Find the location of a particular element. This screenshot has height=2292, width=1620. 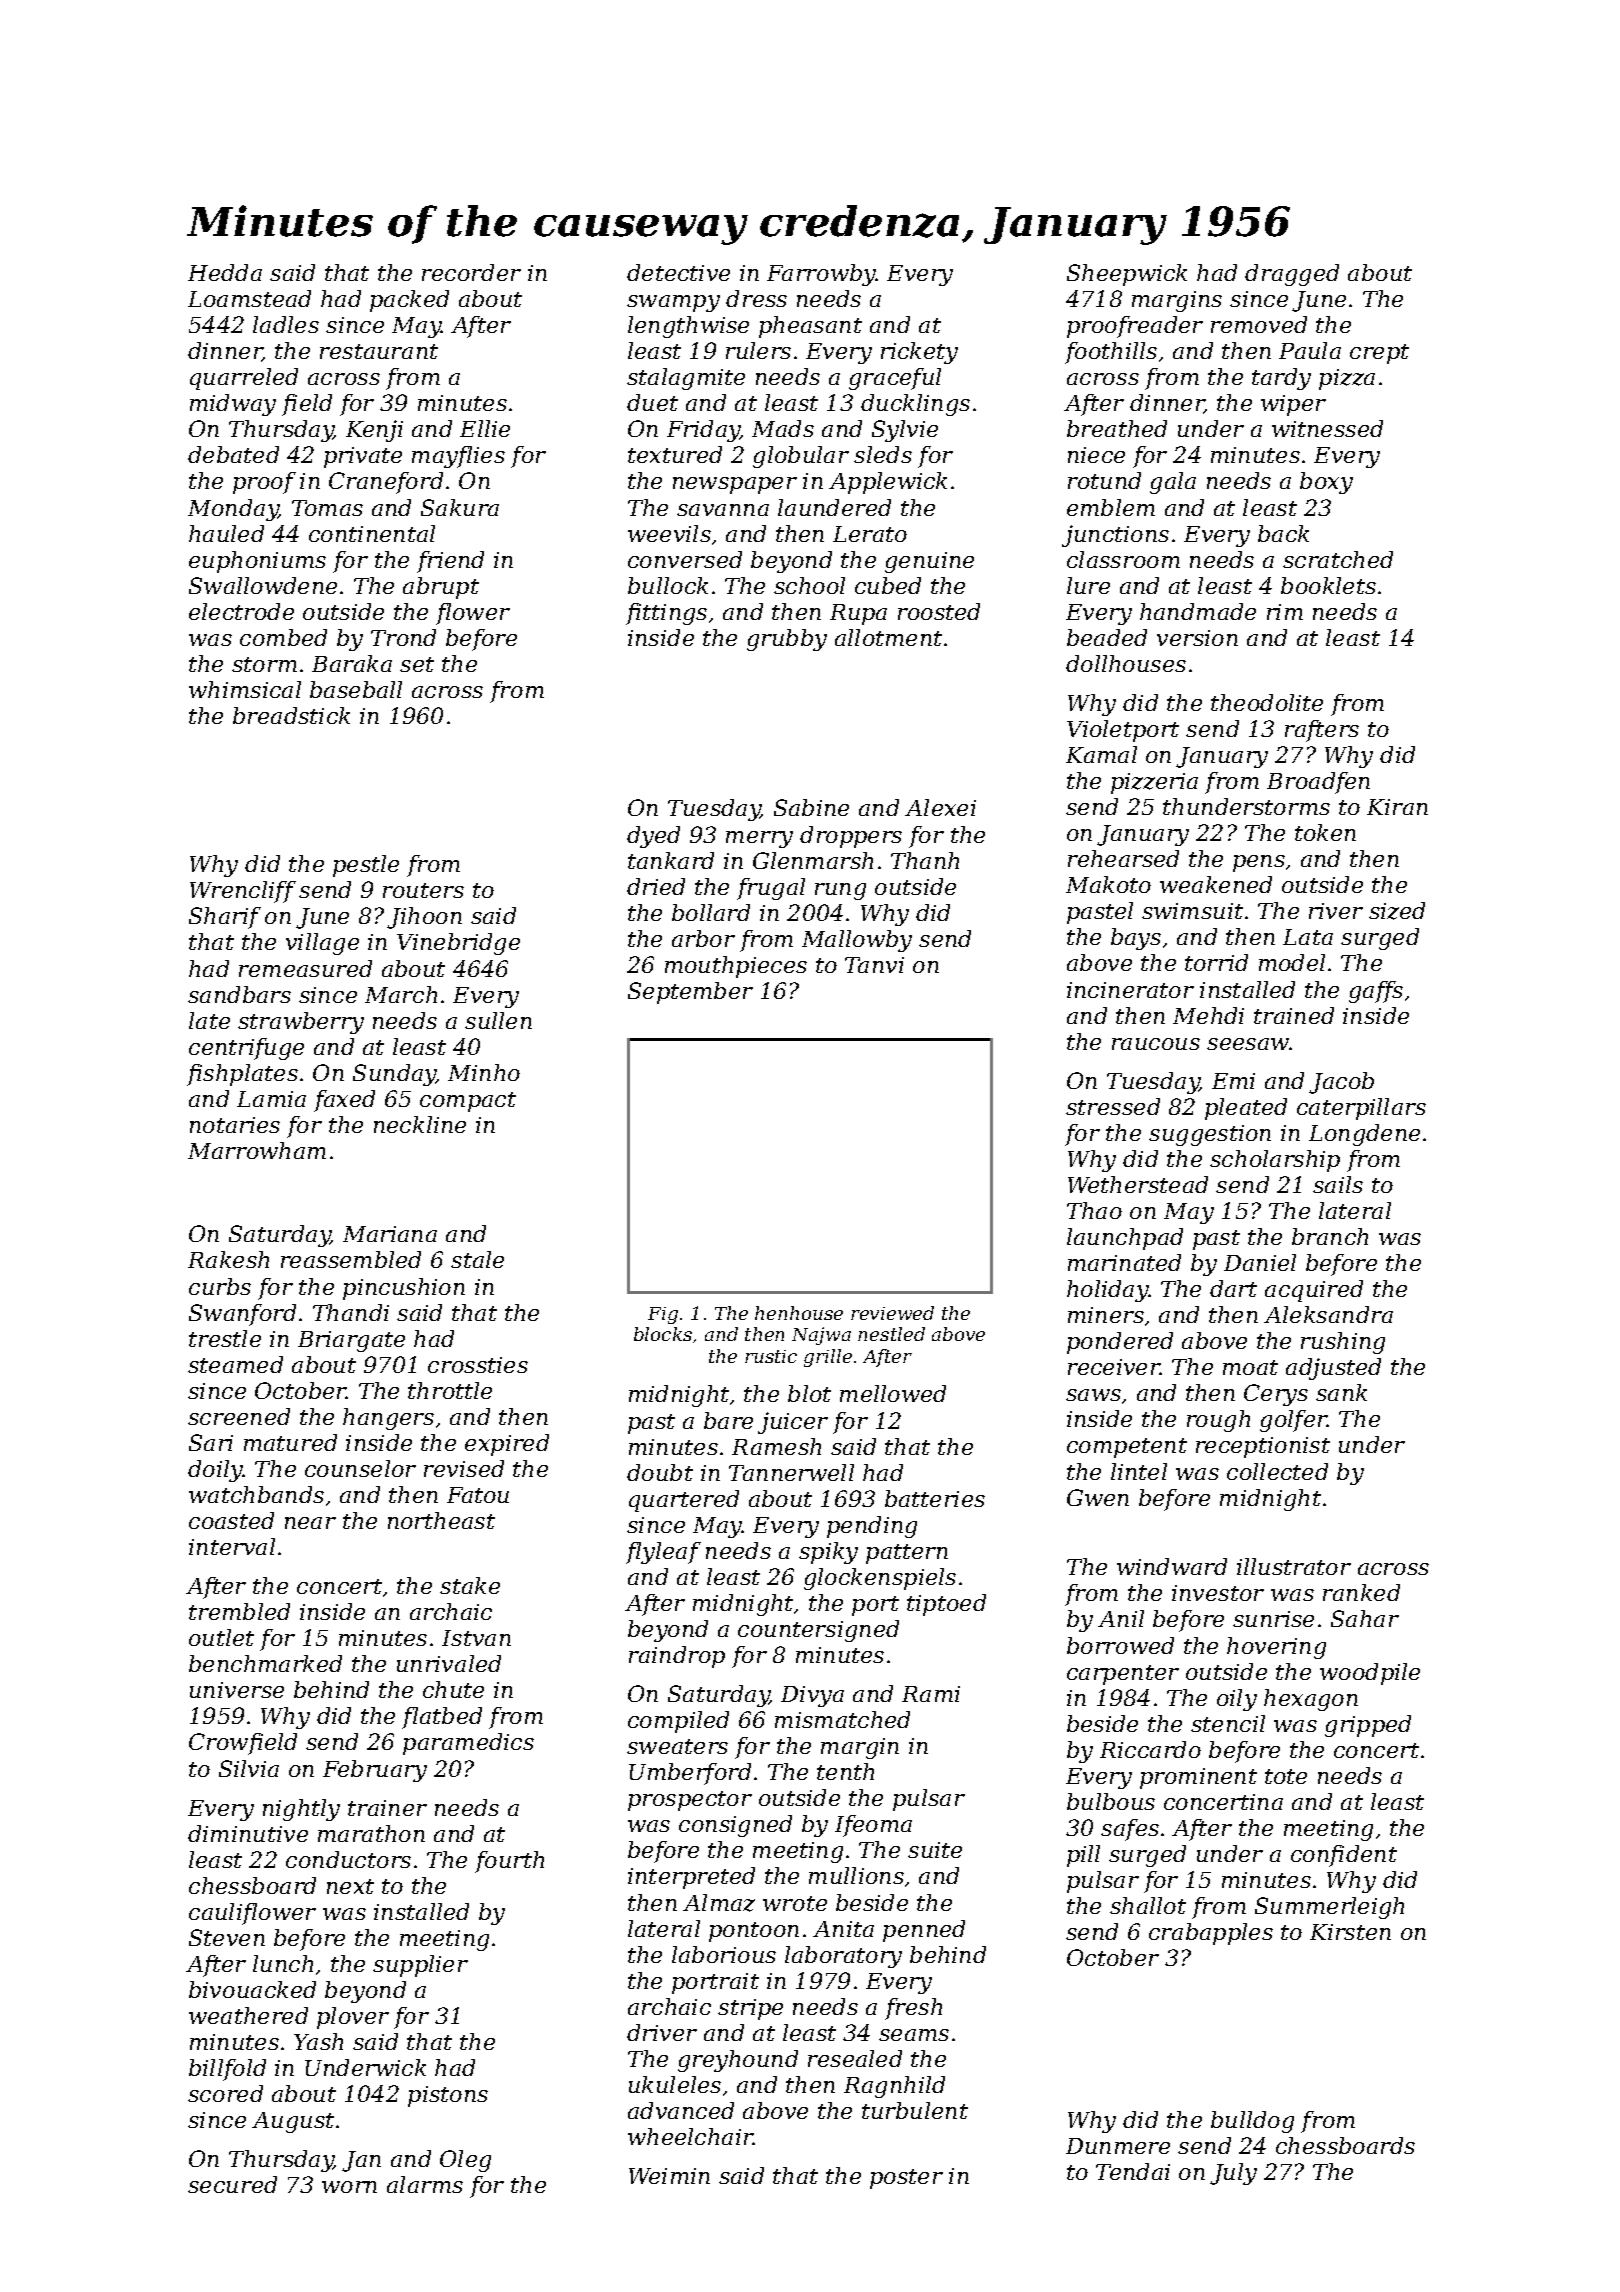

crept is located at coordinates (1379, 354).
